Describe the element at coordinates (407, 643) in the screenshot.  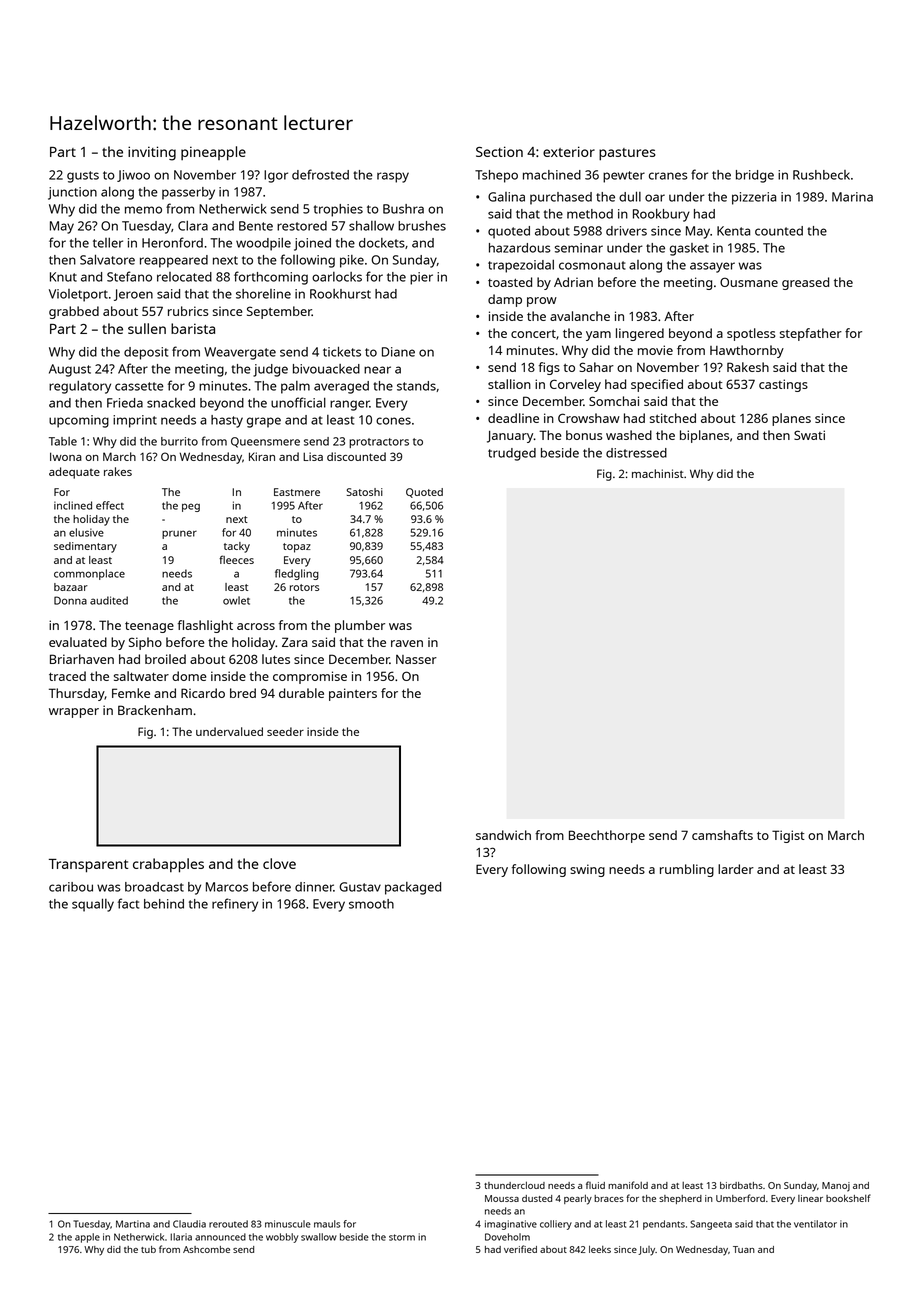
I see `raven` at that location.
